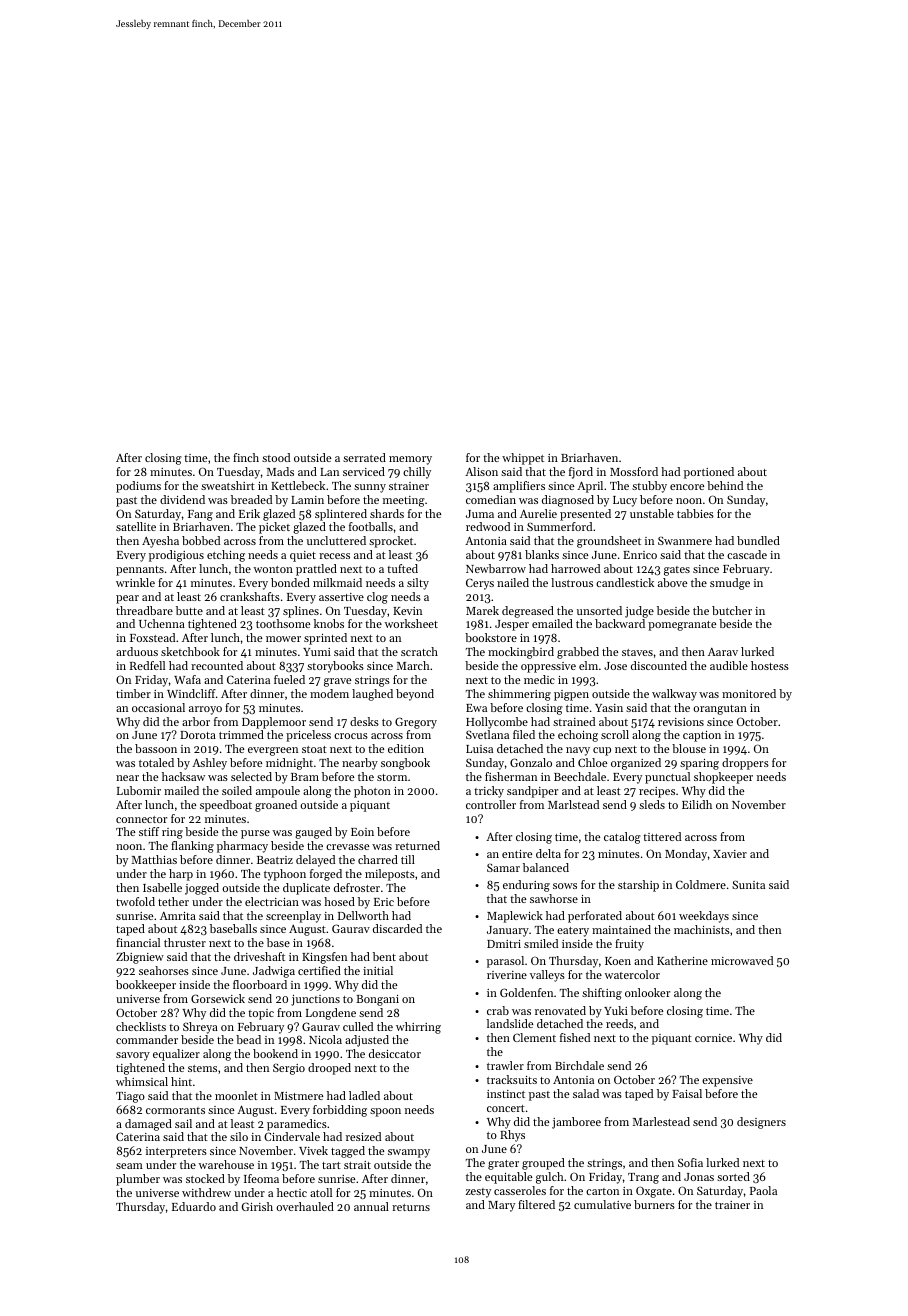  What do you see at coordinates (136, 526) in the screenshot?
I see `satellite` at bounding box center [136, 526].
